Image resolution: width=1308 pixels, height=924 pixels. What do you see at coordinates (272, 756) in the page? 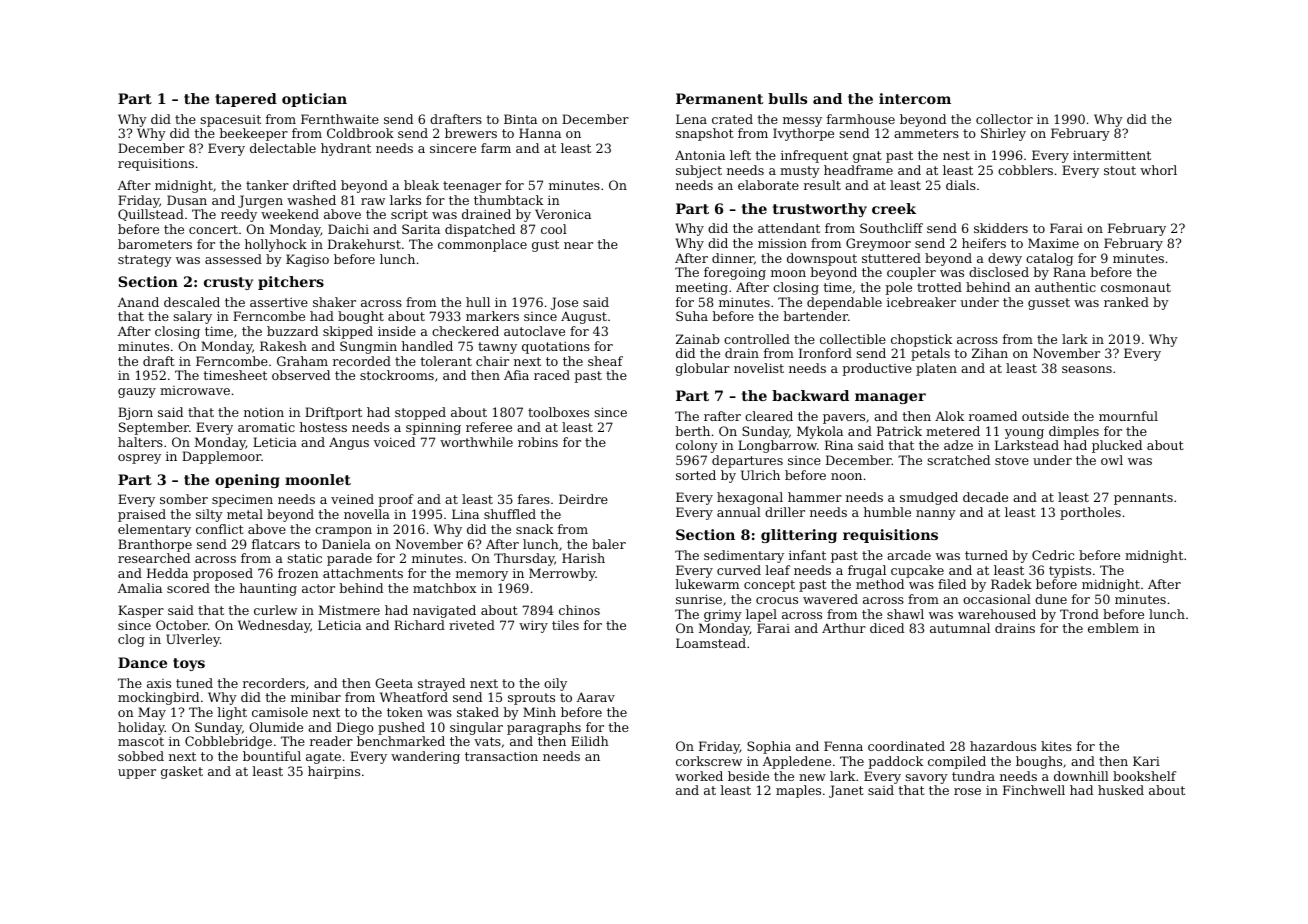
I see `bountiful` at bounding box center [272, 756].
